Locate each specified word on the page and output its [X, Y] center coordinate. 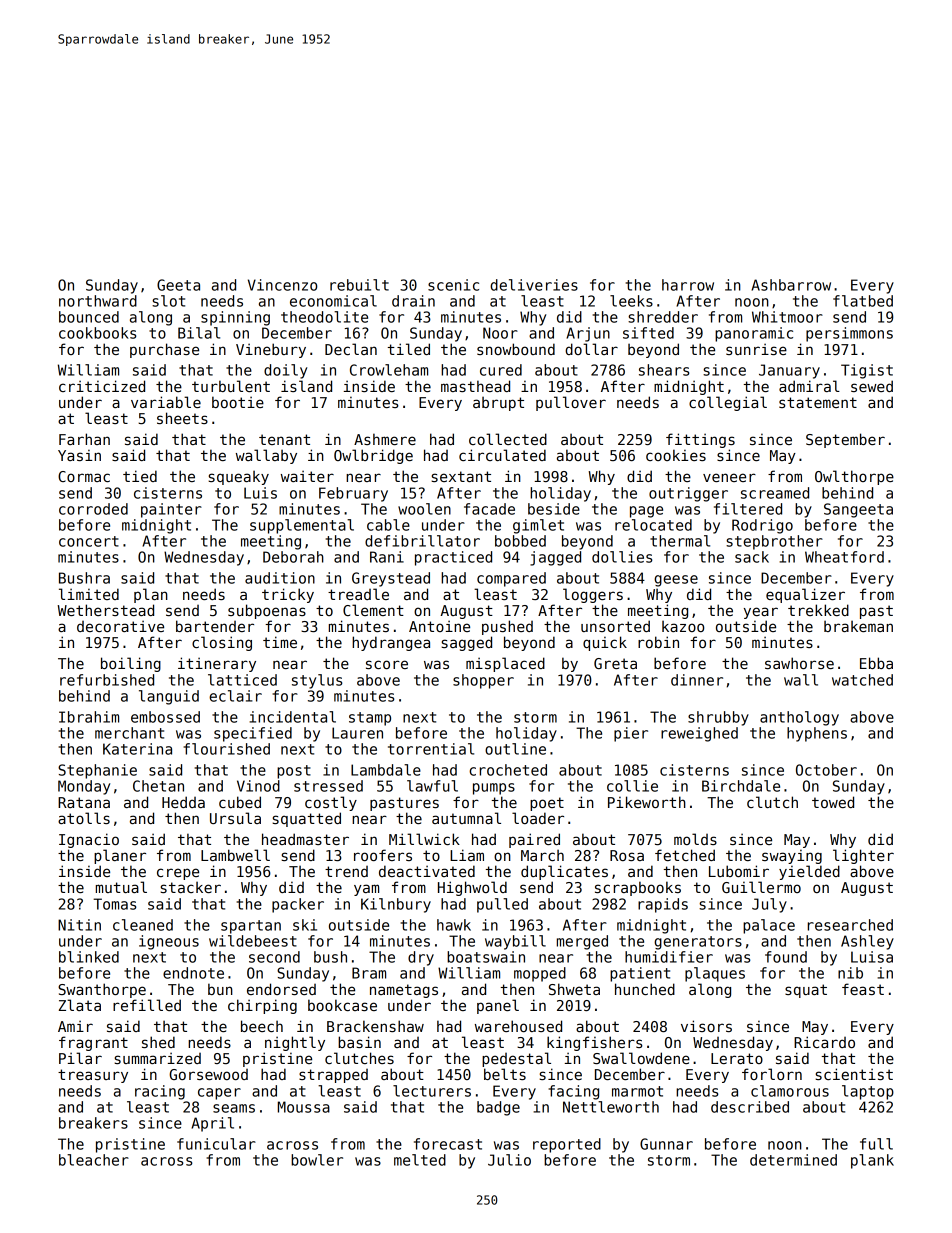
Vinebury [271, 350]
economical [333, 301]
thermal [680, 541]
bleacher [94, 1160]
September [845, 440]
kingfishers [594, 1043]
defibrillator [422, 541]
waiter [307, 476]
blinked [89, 957]
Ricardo [824, 1042]
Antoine [439, 626]
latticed [242, 680]
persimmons [849, 334]
